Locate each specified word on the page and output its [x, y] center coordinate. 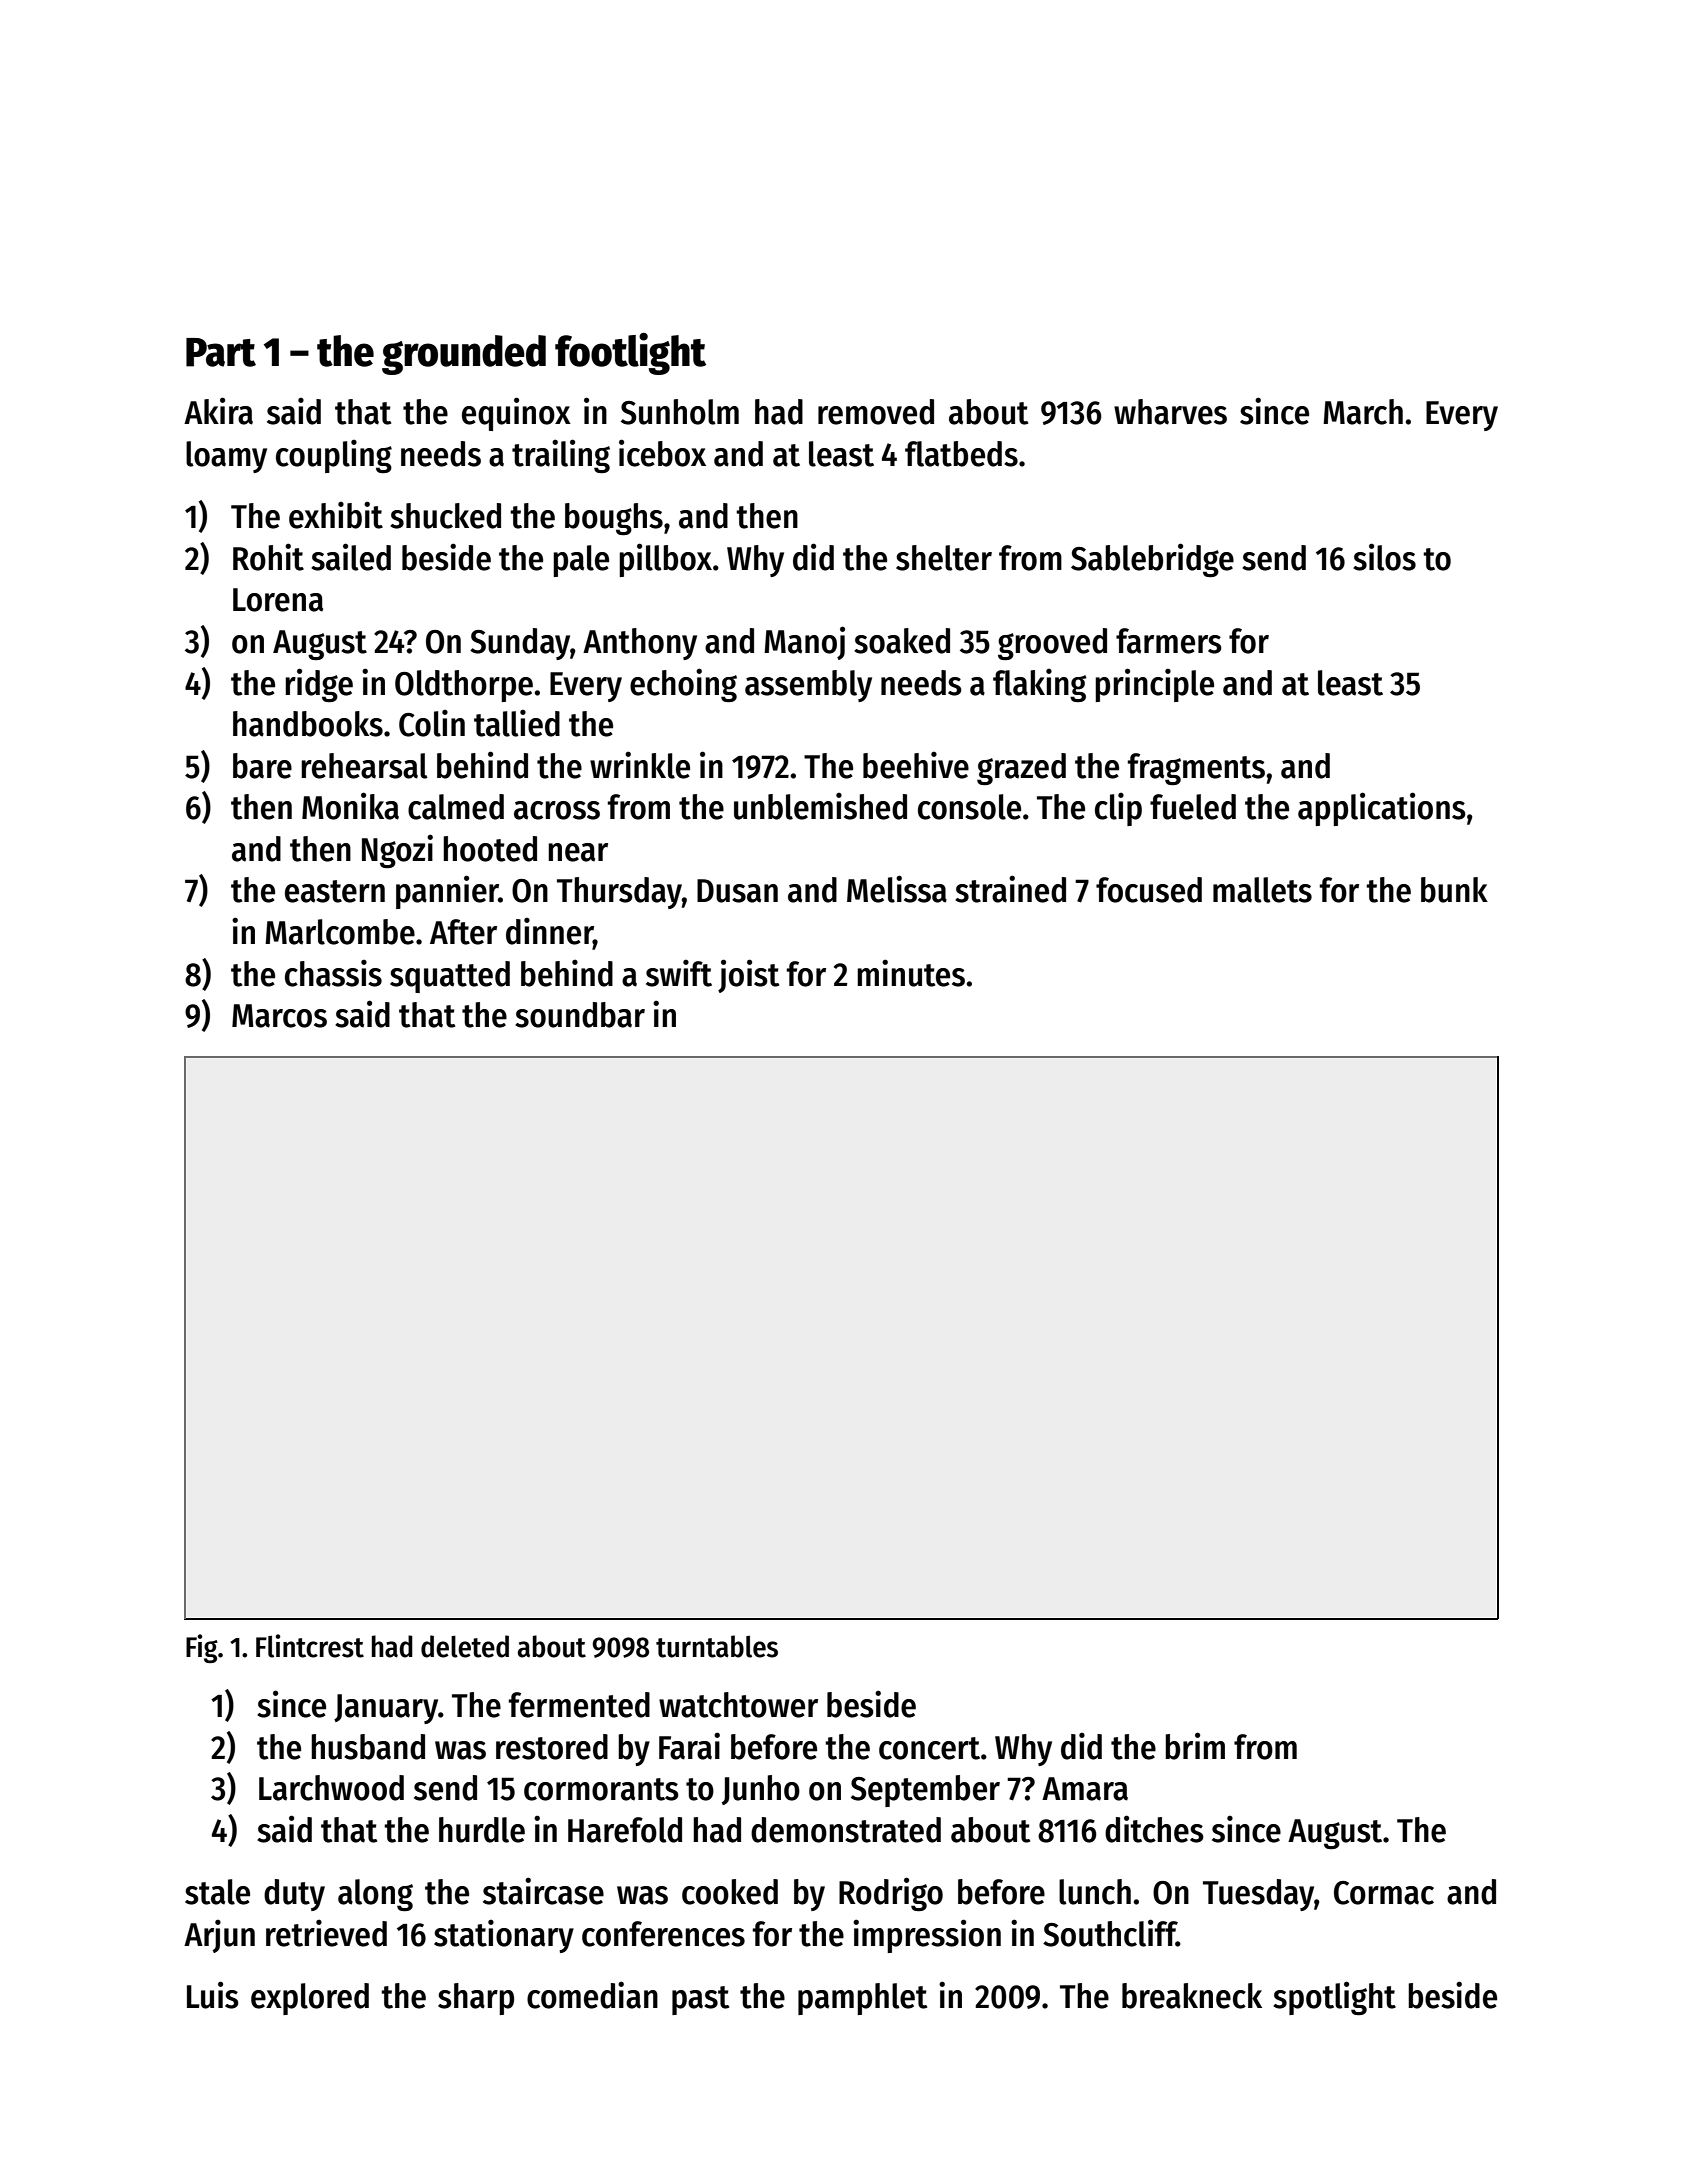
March [1363, 412]
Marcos [279, 1016]
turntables [717, 1646]
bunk [1454, 890]
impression [927, 1936]
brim [1195, 1746]
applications [1382, 809]
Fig [202, 1648]
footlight [630, 354]
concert [929, 1748]
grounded [464, 355]
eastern [335, 891]
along [375, 1895]
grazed [1021, 769]
